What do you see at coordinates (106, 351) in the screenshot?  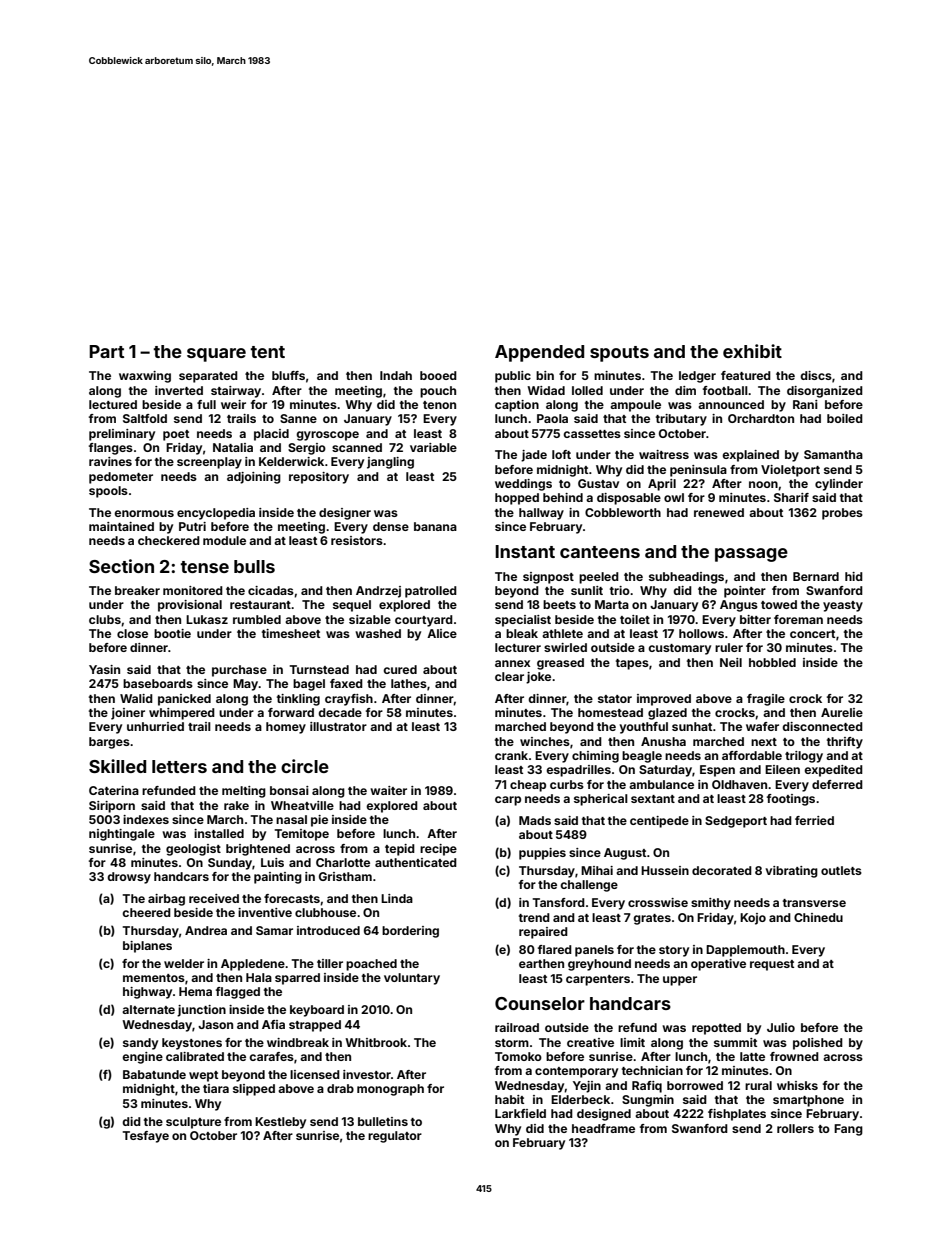 I see `Part` at bounding box center [106, 351].
